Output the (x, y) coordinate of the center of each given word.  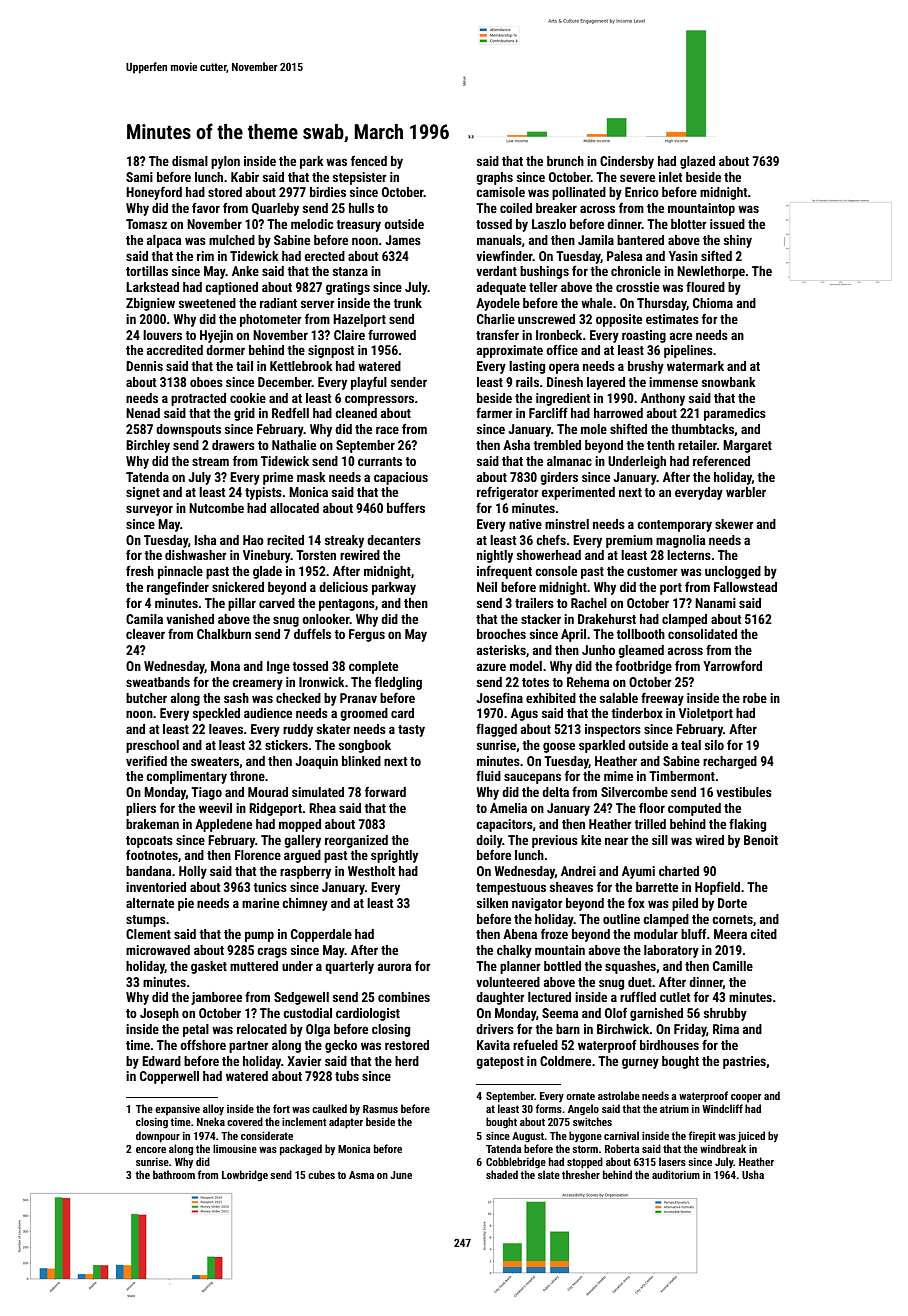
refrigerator (508, 493)
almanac (569, 461)
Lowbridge (245, 1176)
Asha (516, 445)
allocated (294, 508)
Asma (361, 1175)
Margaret (747, 446)
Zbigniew (150, 304)
